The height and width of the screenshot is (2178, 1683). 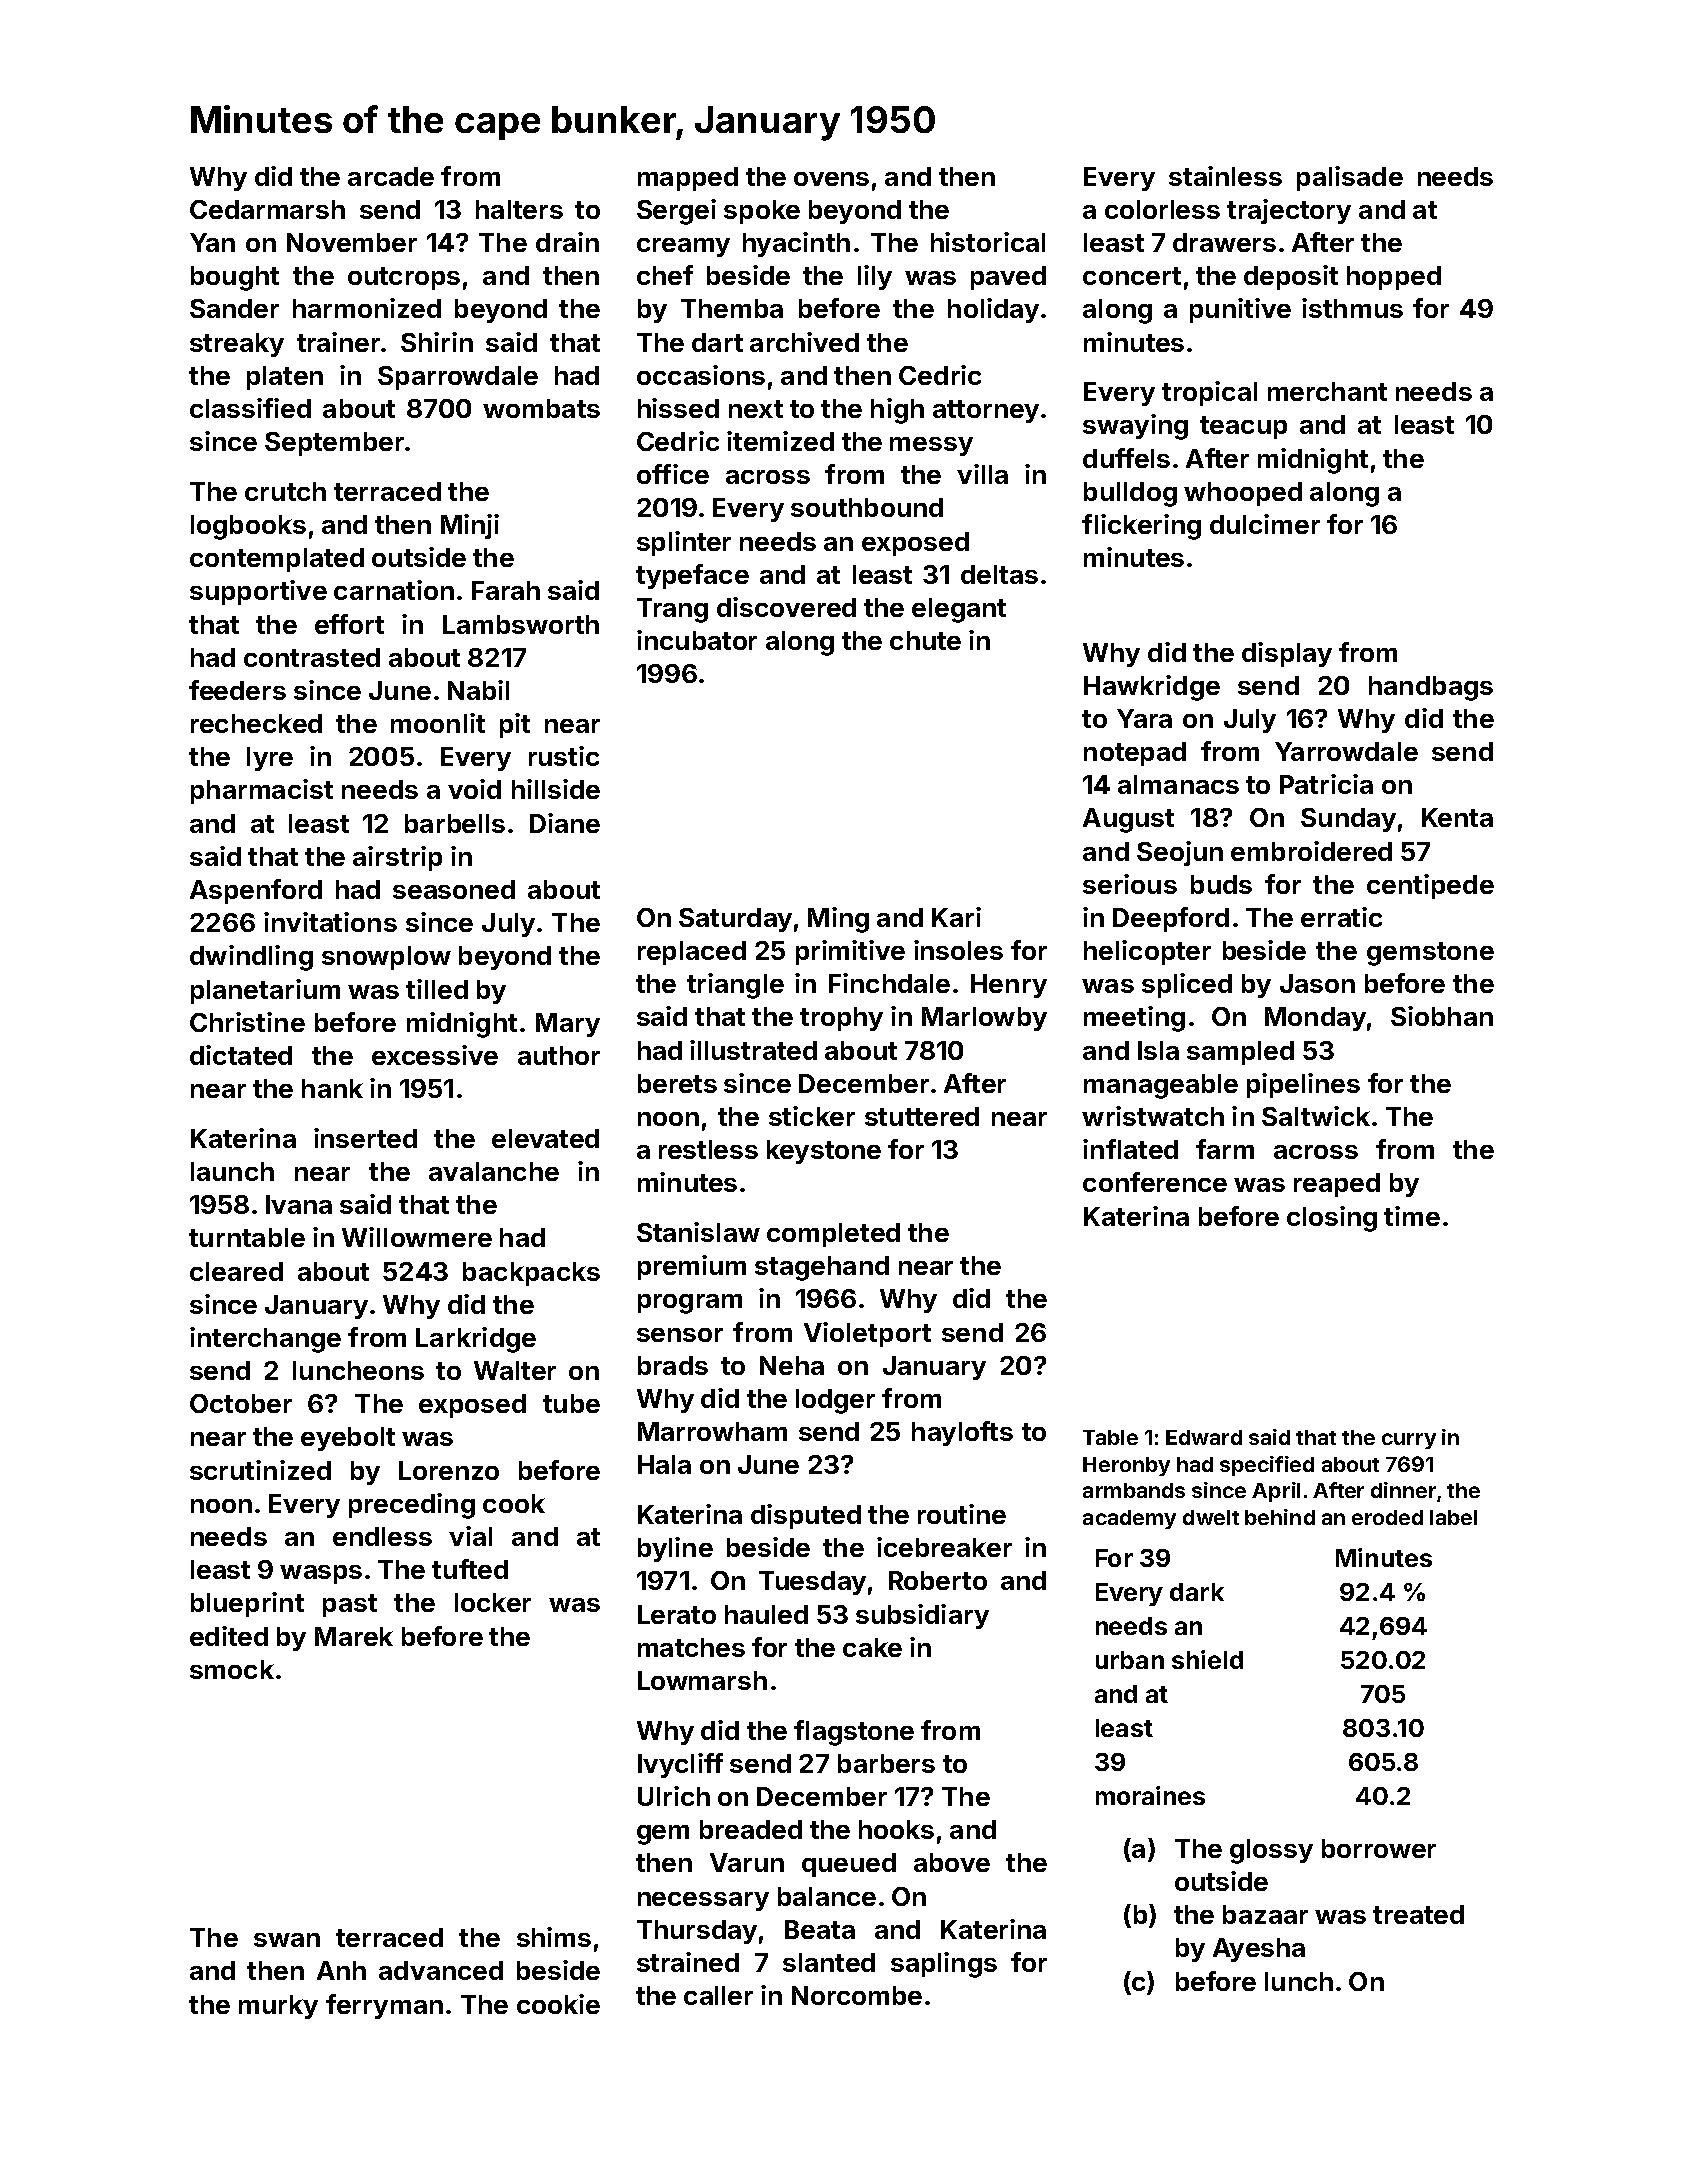 What do you see at coordinates (875, 277) in the screenshot?
I see `lily` at bounding box center [875, 277].
